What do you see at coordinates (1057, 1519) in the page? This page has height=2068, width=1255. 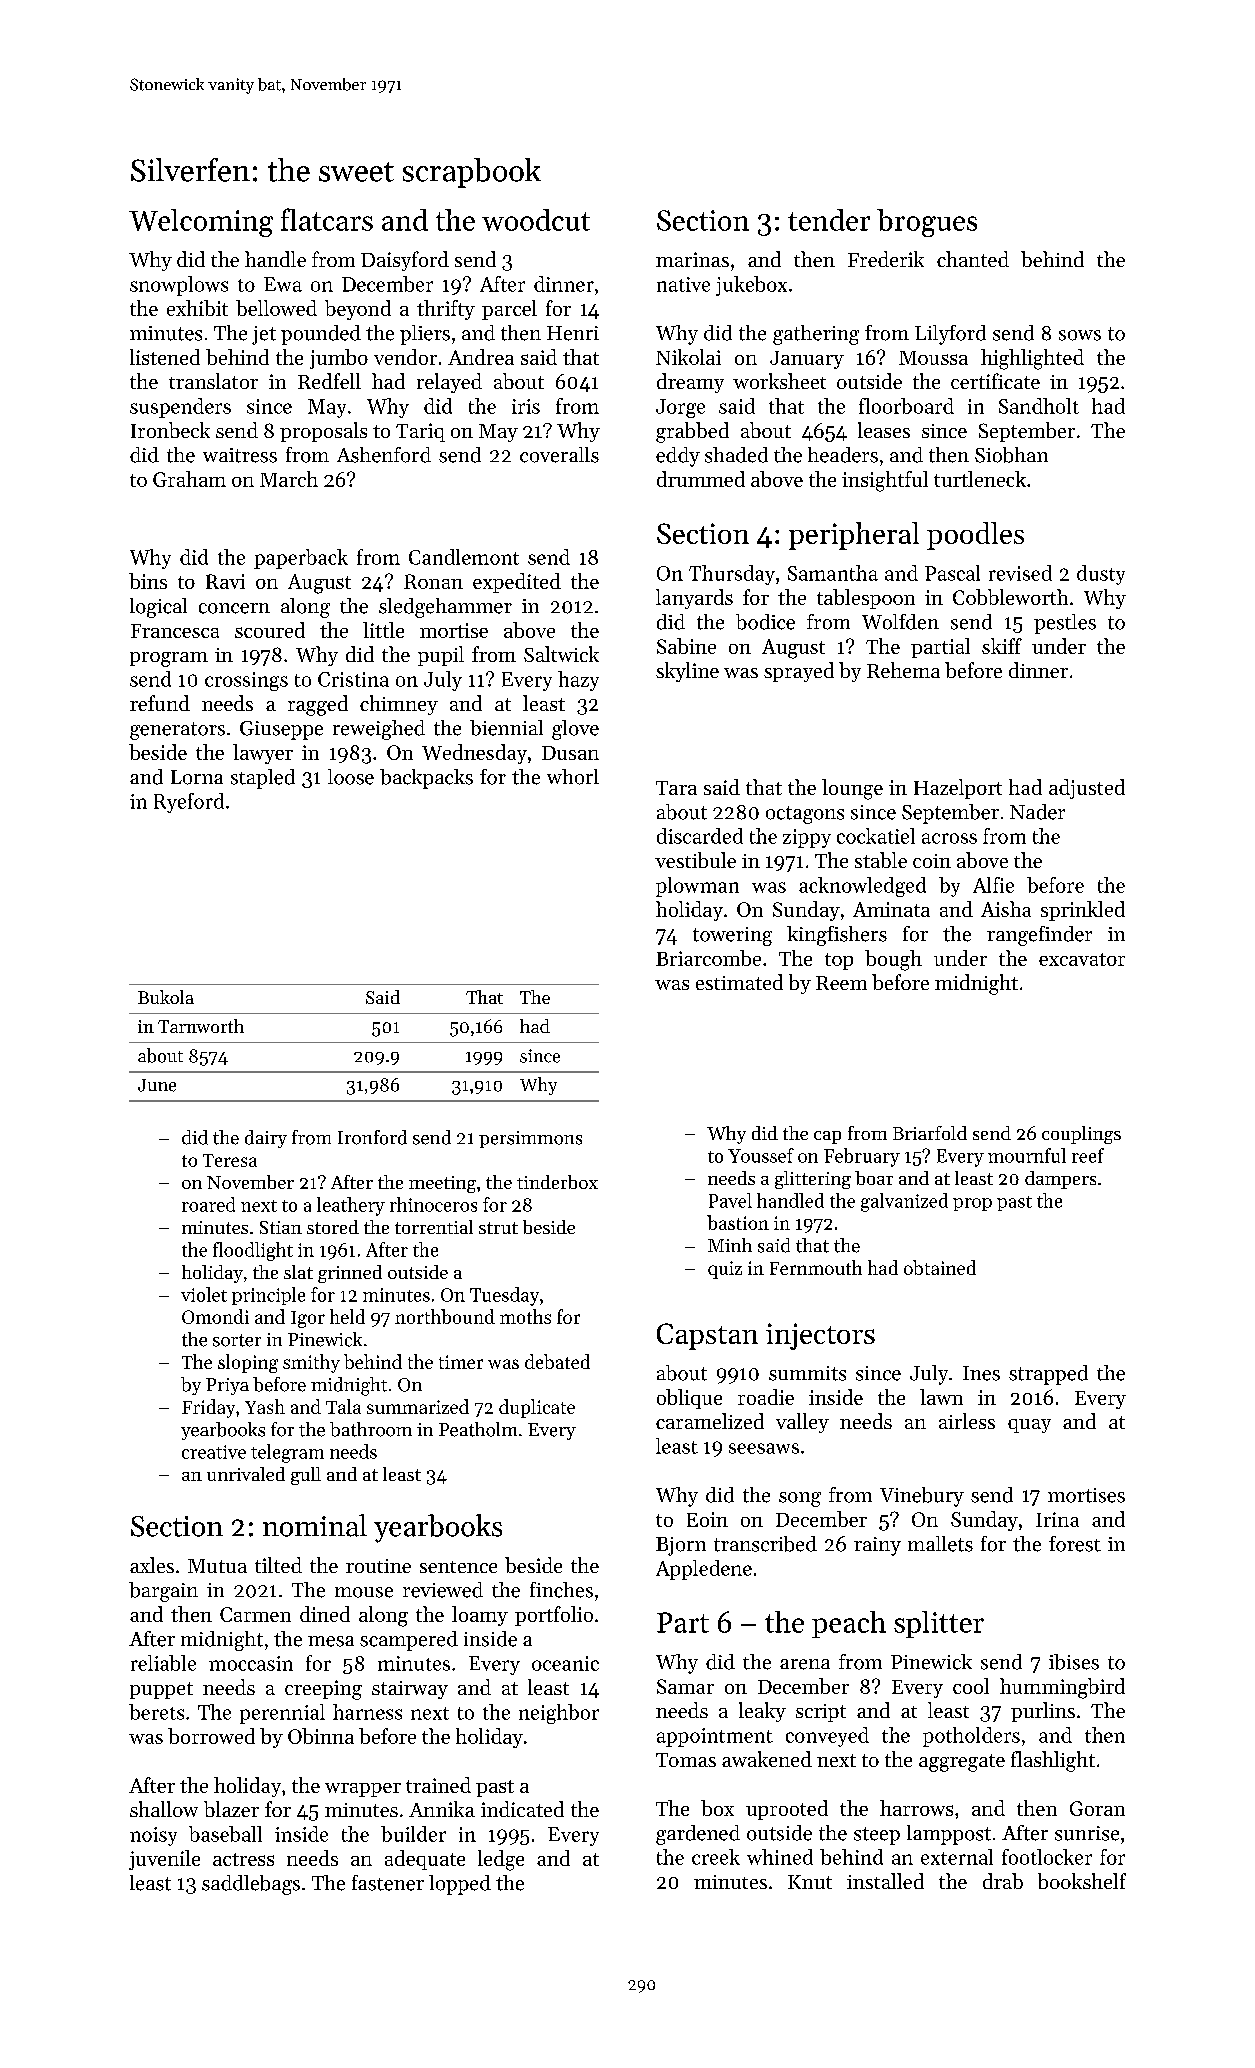 I see `Irina` at bounding box center [1057, 1519].
